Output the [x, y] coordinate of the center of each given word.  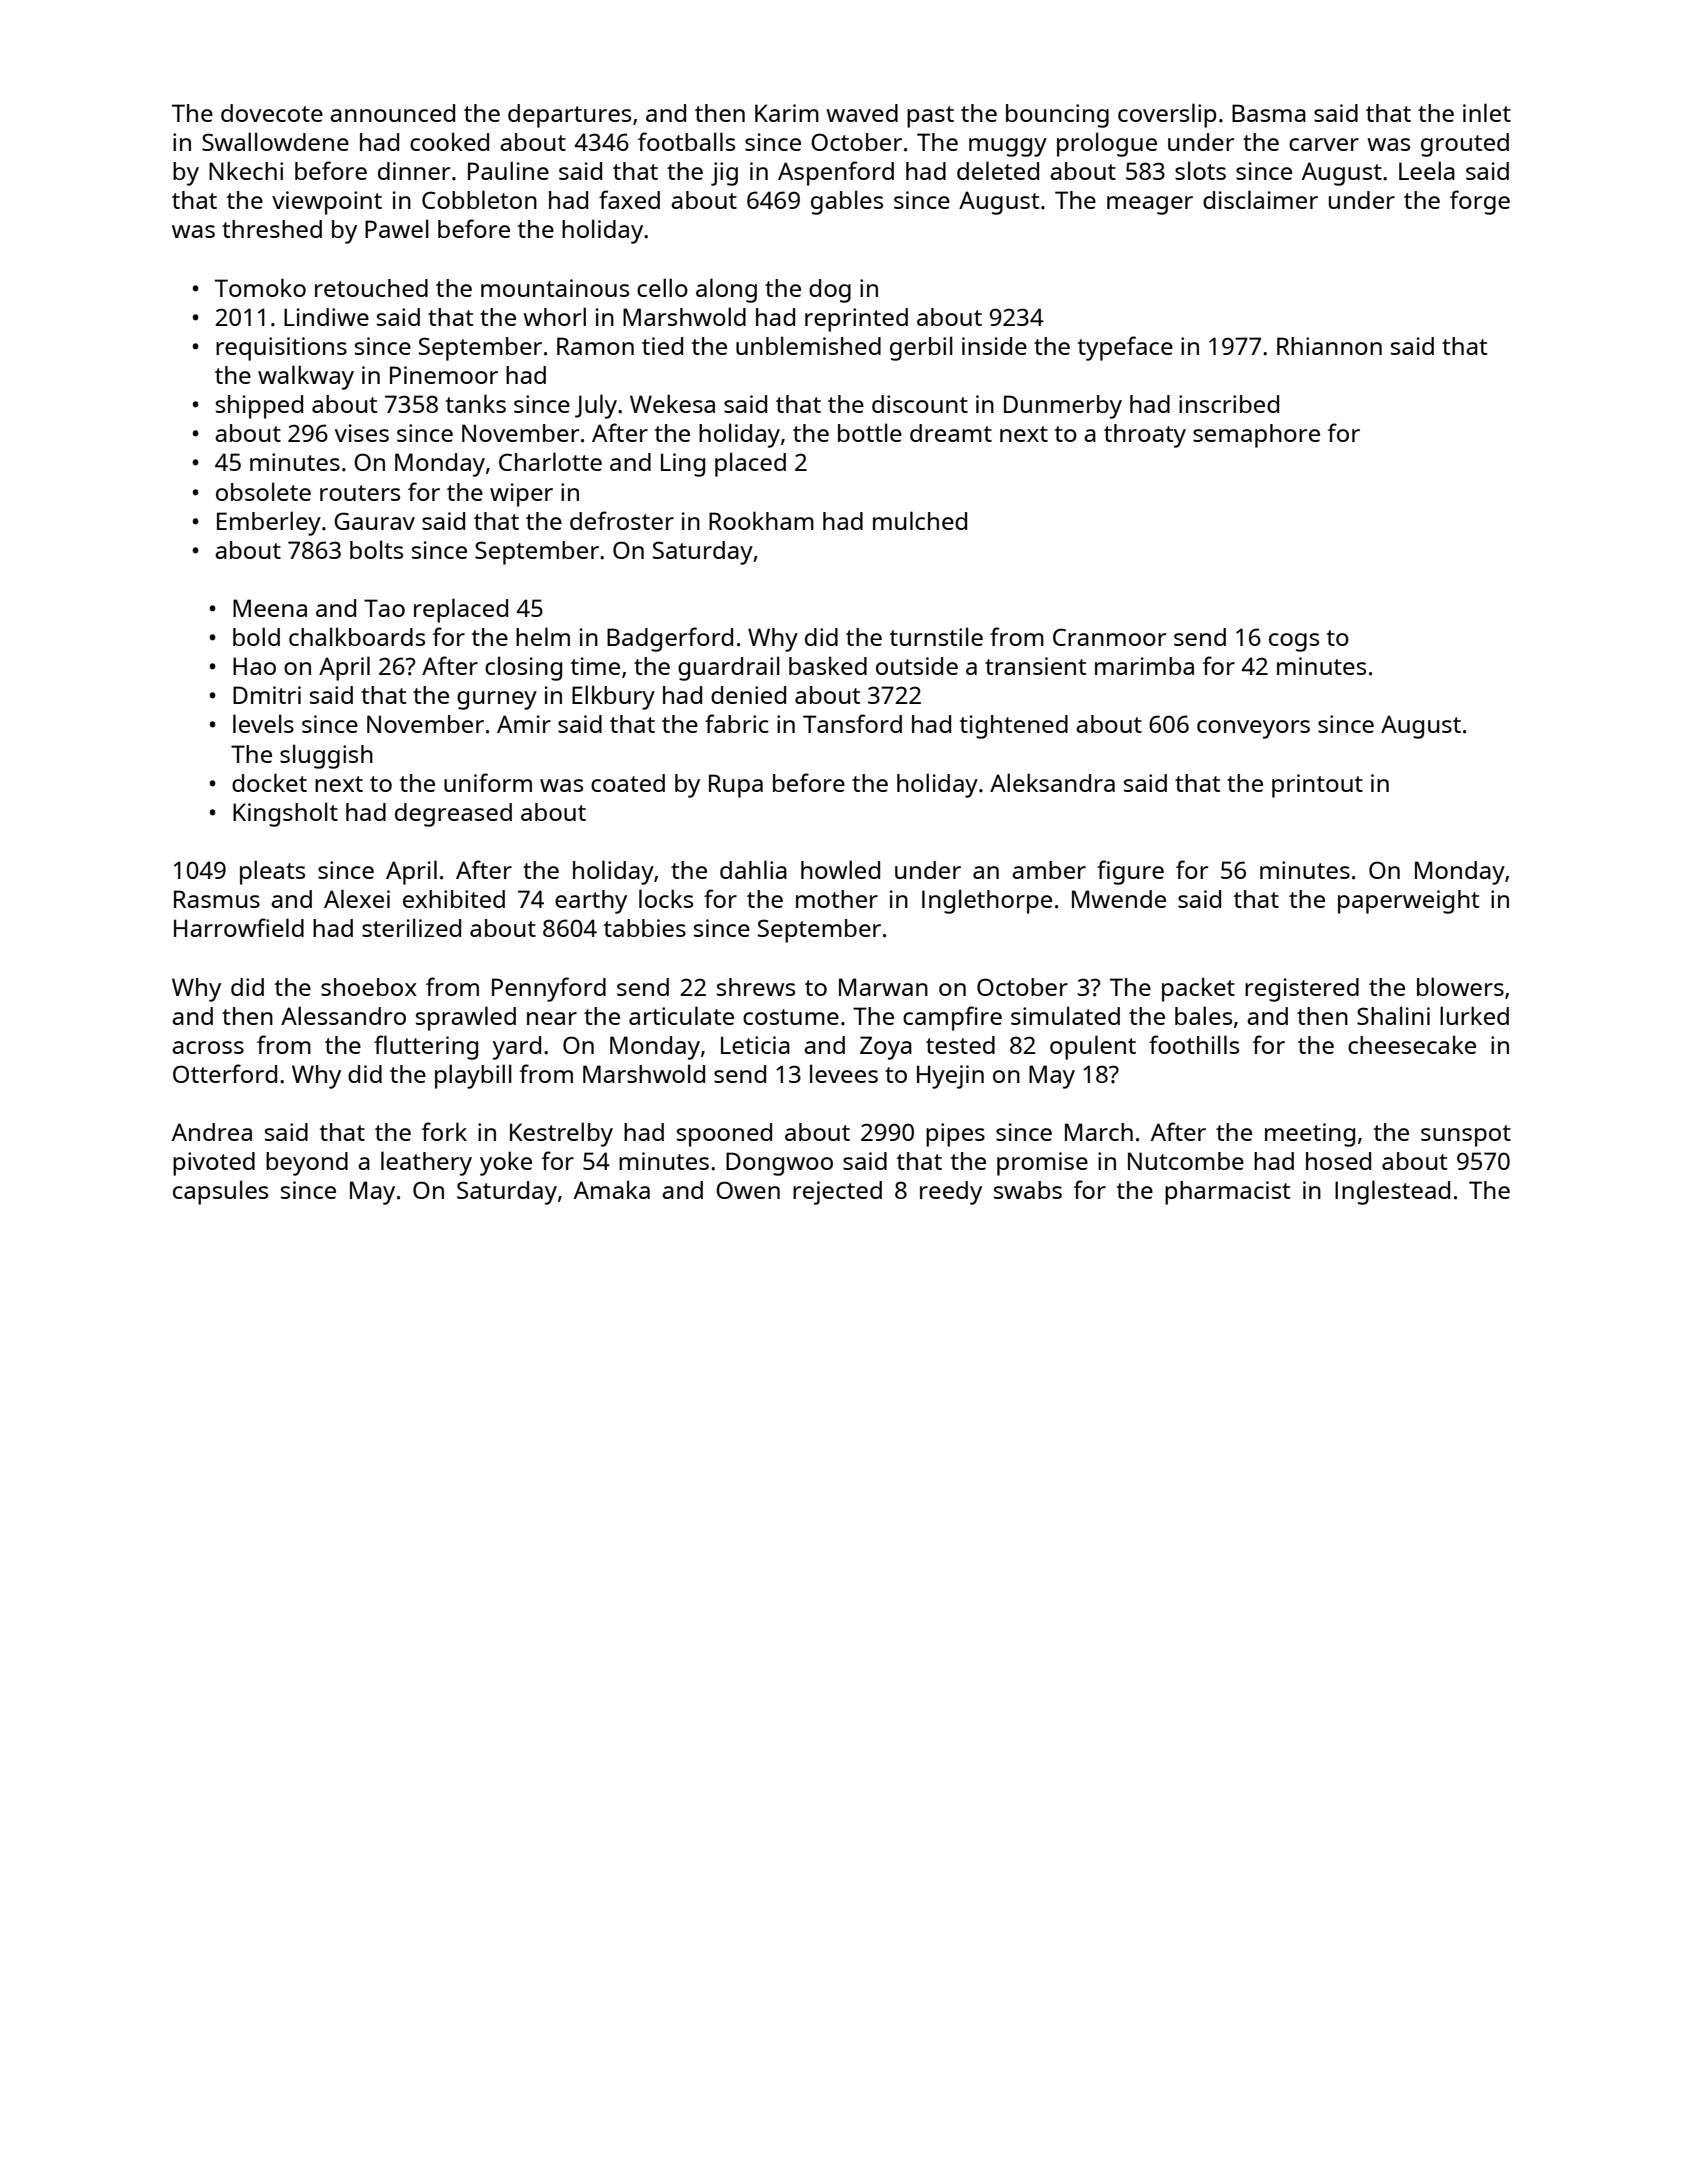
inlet [1487, 112]
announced [392, 113]
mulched [920, 520]
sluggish [326, 756]
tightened [1014, 727]
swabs [1028, 1190]
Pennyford [549, 989]
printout [1317, 786]
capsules [220, 1192]
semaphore [1256, 436]
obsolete [263, 491]
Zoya [886, 1048]
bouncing [1057, 116]
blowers [1460, 986]
